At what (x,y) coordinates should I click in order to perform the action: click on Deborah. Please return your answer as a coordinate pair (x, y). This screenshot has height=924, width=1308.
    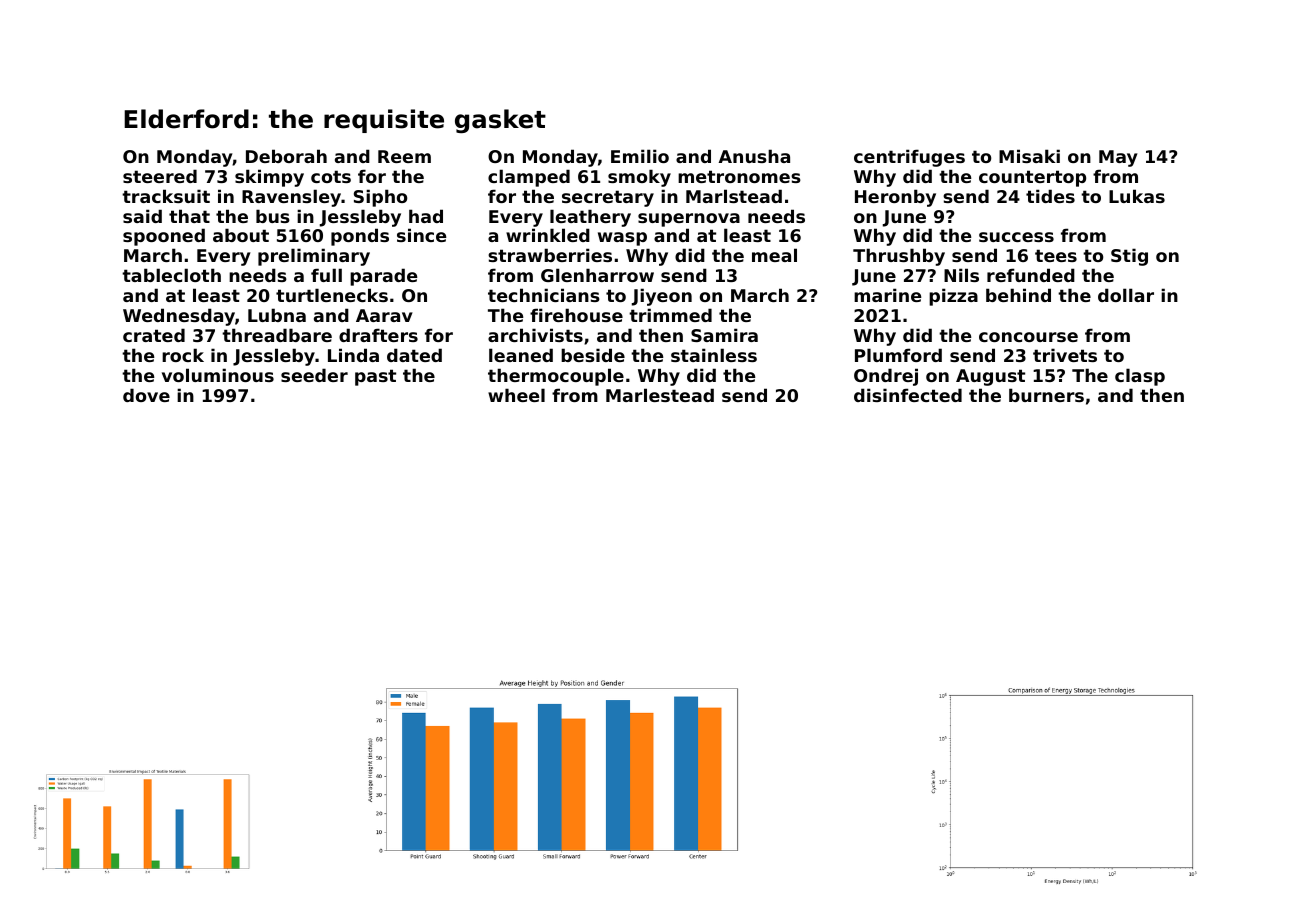
    Looking at the image, I should click on (286, 156).
